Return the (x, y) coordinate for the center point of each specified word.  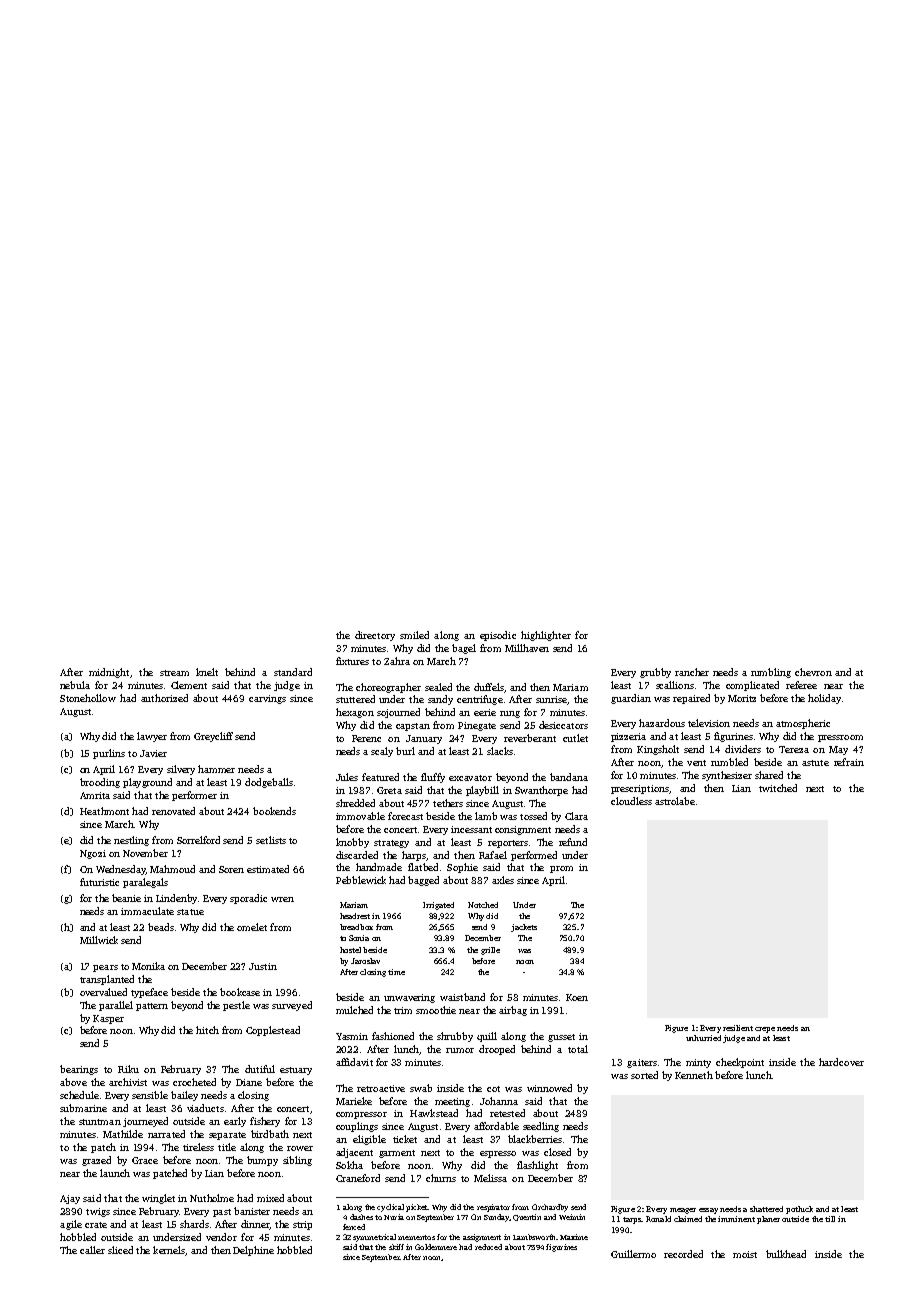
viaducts (205, 1108)
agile (71, 1225)
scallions (675, 685)
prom (561, 869)
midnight (109, 673)
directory (375, 636)
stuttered (355, 699)
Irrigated (438, 906)
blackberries (535, 1139)
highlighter (546, 636)
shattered (766, 1209)
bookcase (240, 992)
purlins (109, 754)
